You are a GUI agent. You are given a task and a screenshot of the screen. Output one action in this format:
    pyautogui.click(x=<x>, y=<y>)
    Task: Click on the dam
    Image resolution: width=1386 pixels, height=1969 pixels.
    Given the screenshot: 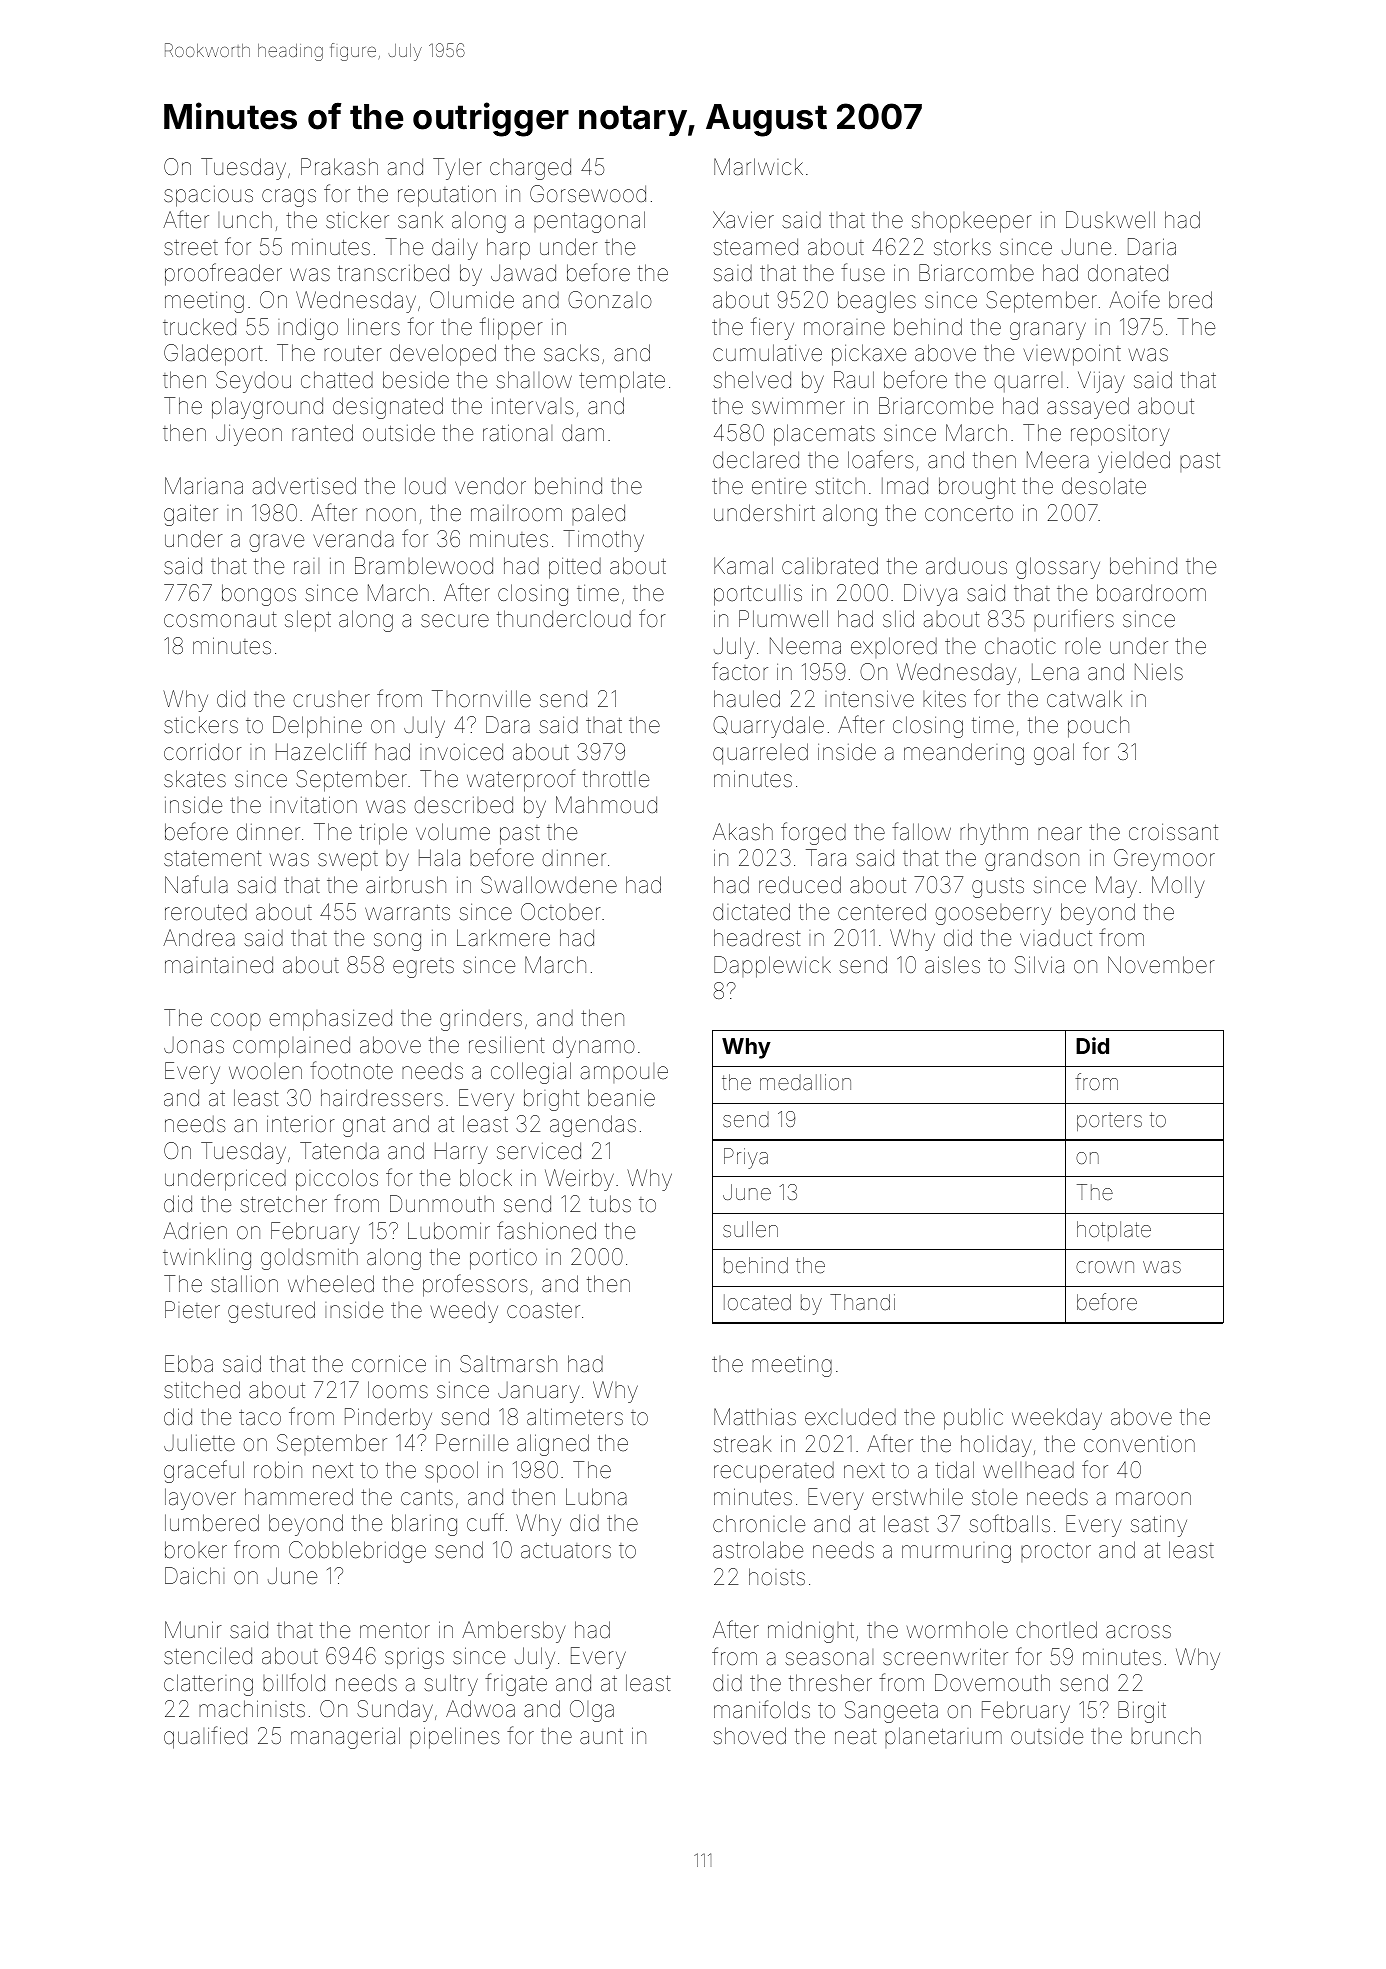 What is the action you would take?
    pyautogui.click(x=583, y=433)
